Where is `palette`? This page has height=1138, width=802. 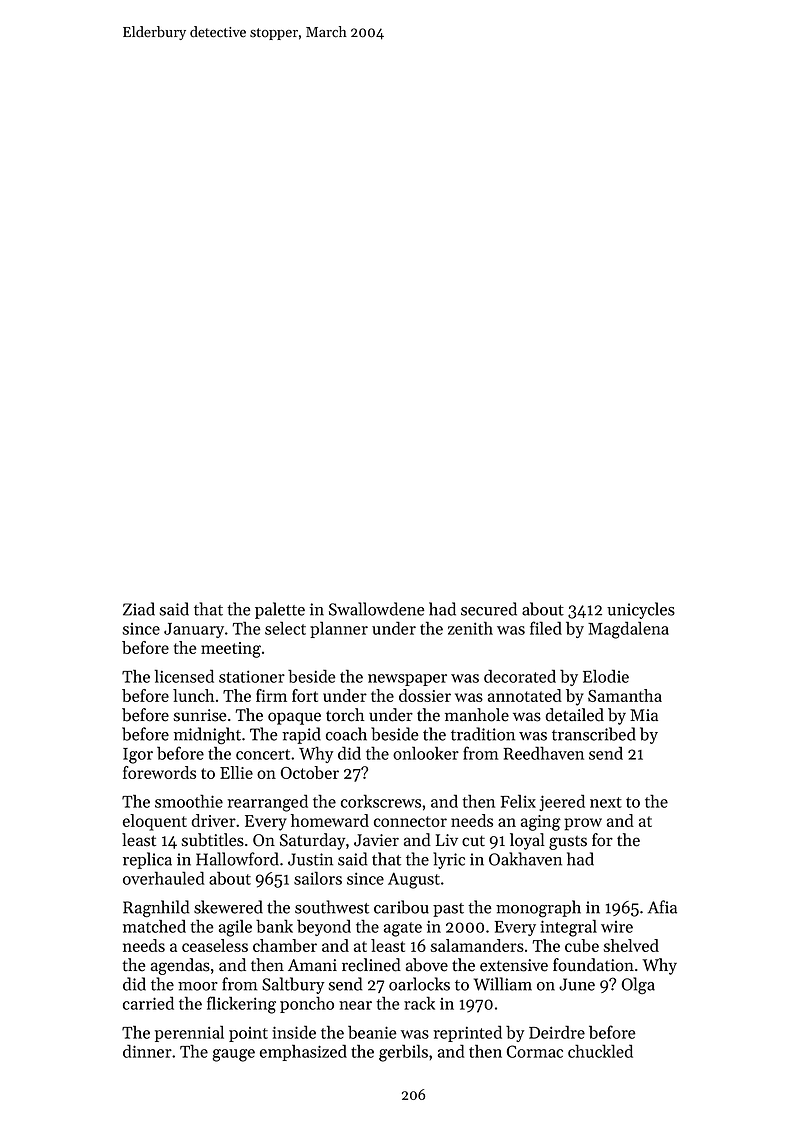
palette is located at coordinates (280, 610).
